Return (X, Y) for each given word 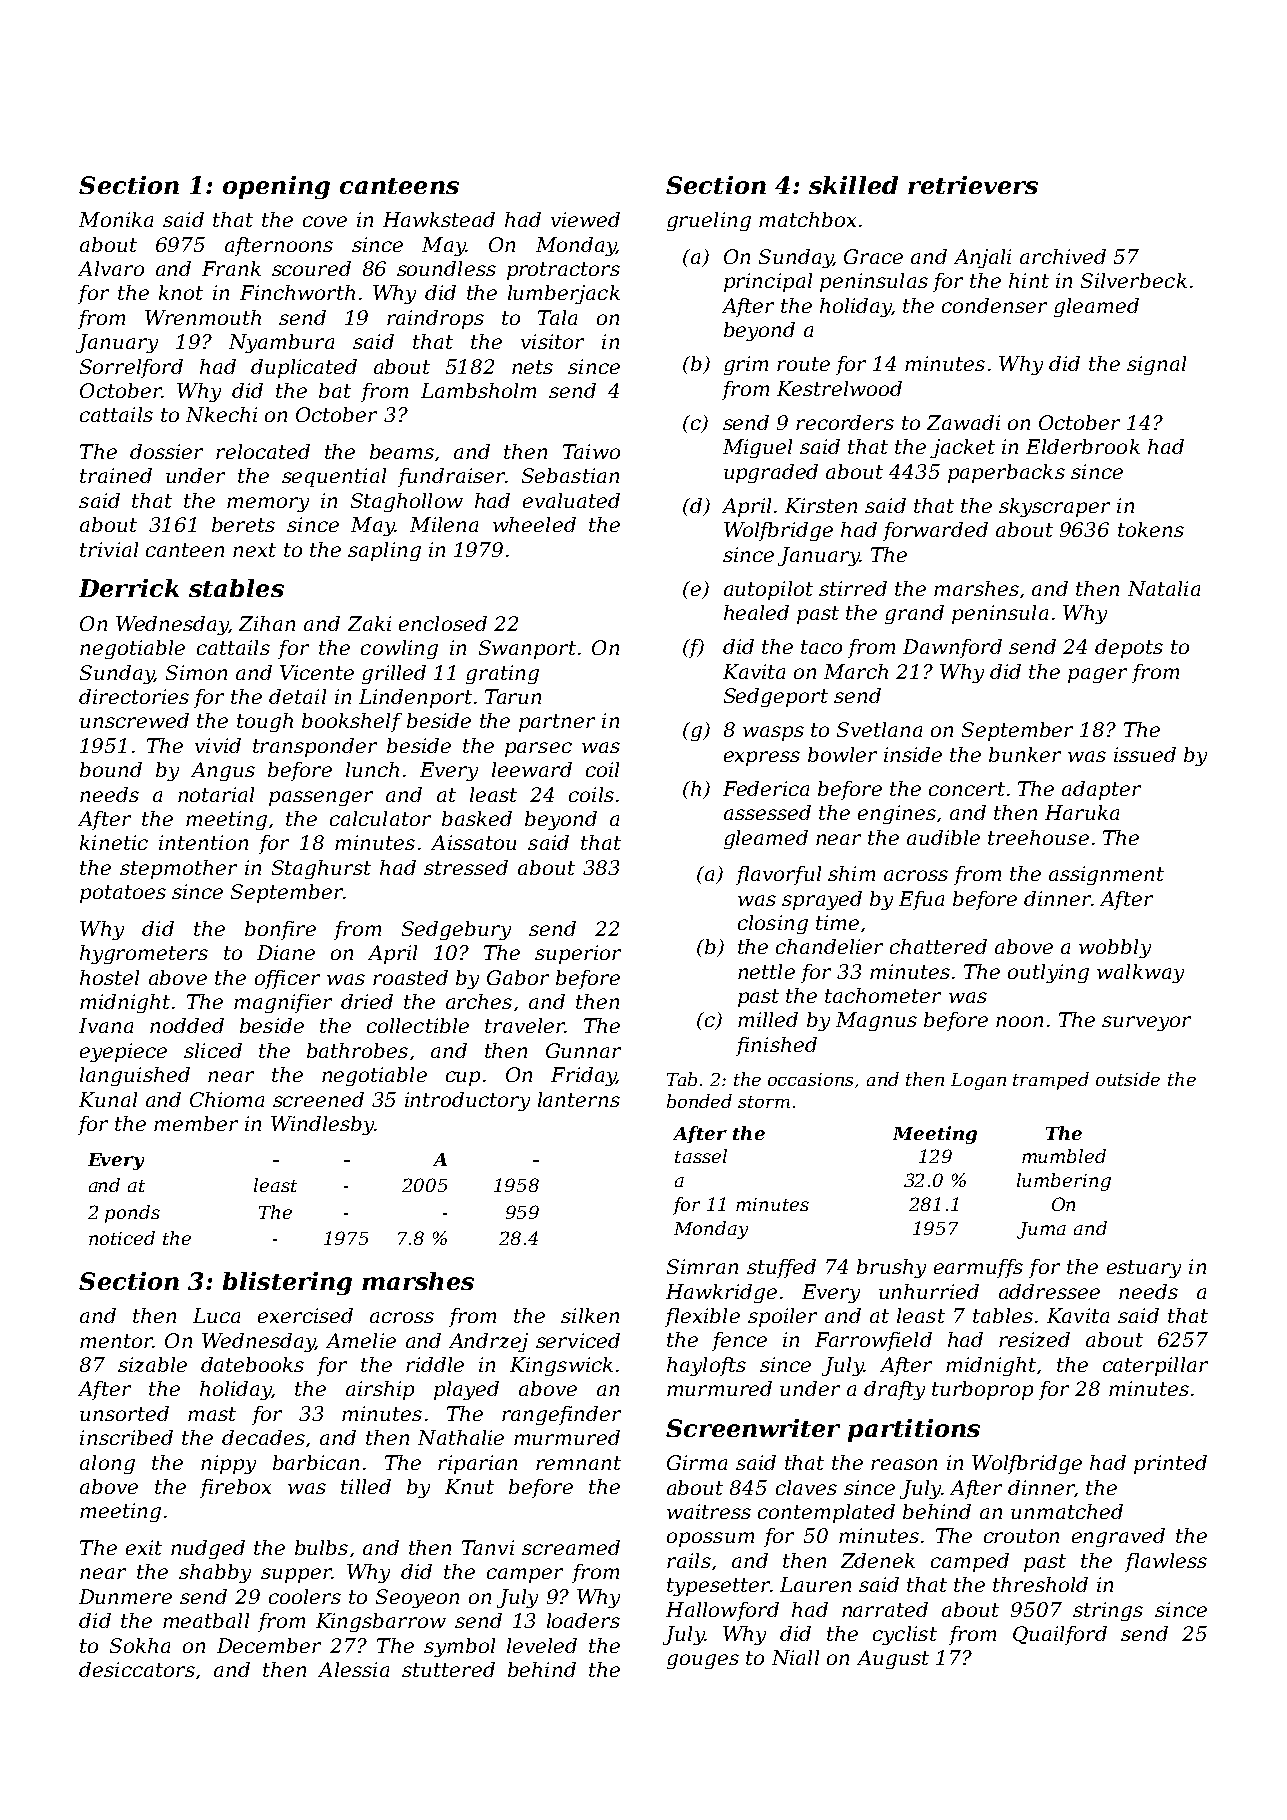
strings (1108, 1611)
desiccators (137, 1669)
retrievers (973, 185)
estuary (1144, 1269)
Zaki (369, 623)
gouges (703, 1661)
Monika (116, 219)
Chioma (227, 1099)
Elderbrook (1083, 446)
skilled (853, 185)
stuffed (781, 1268)
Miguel (757, 448)
